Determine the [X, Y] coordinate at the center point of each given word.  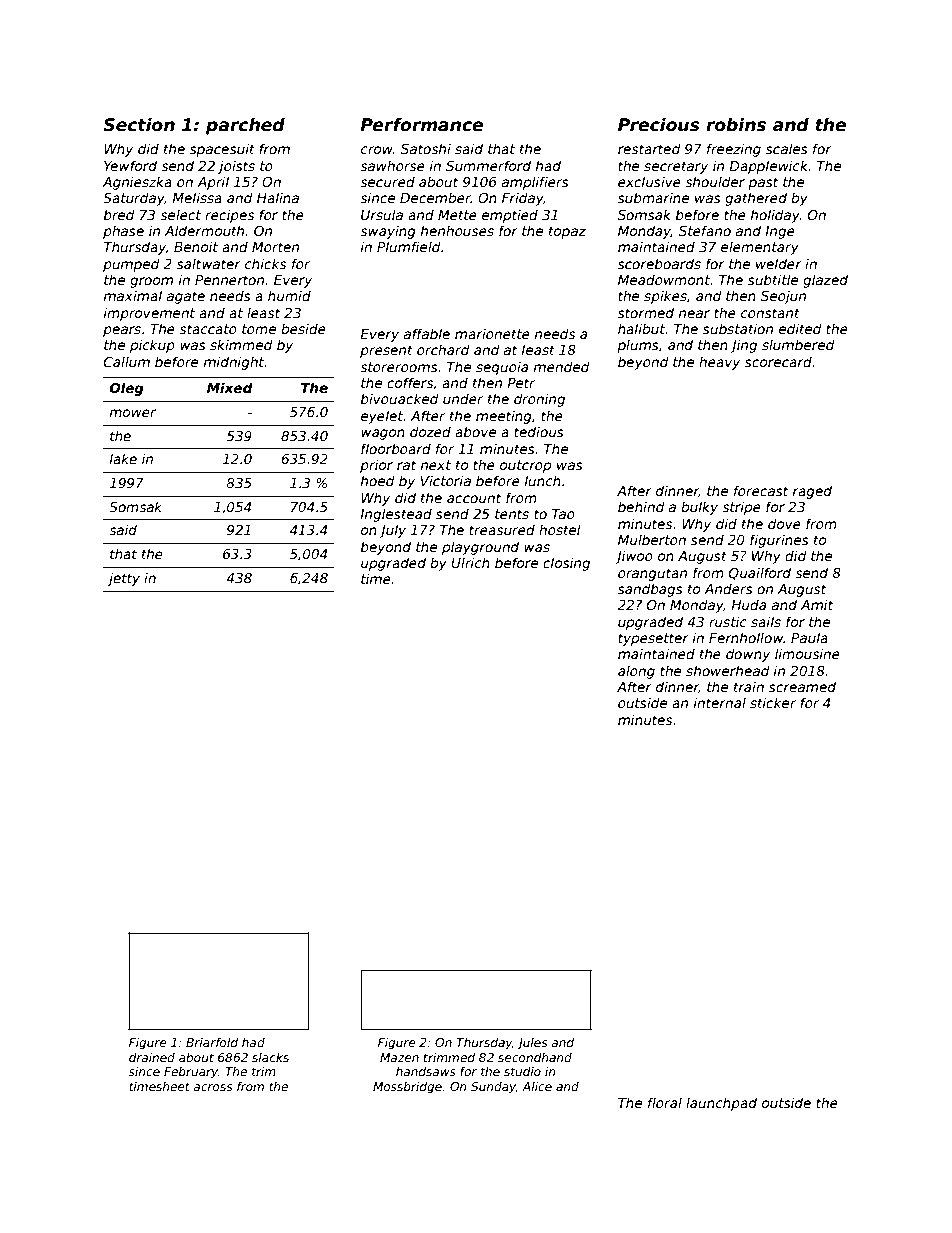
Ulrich [470, 562]
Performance [421, 125]
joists [236, 167]
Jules [532, 1044]
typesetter [653, 639]
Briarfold [212, 1042]
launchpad [721, 1104]
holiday [775, 216]
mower [133, 413]
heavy [719, 363]
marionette [492, 333]
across [213, 1087]
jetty [124, 579]
